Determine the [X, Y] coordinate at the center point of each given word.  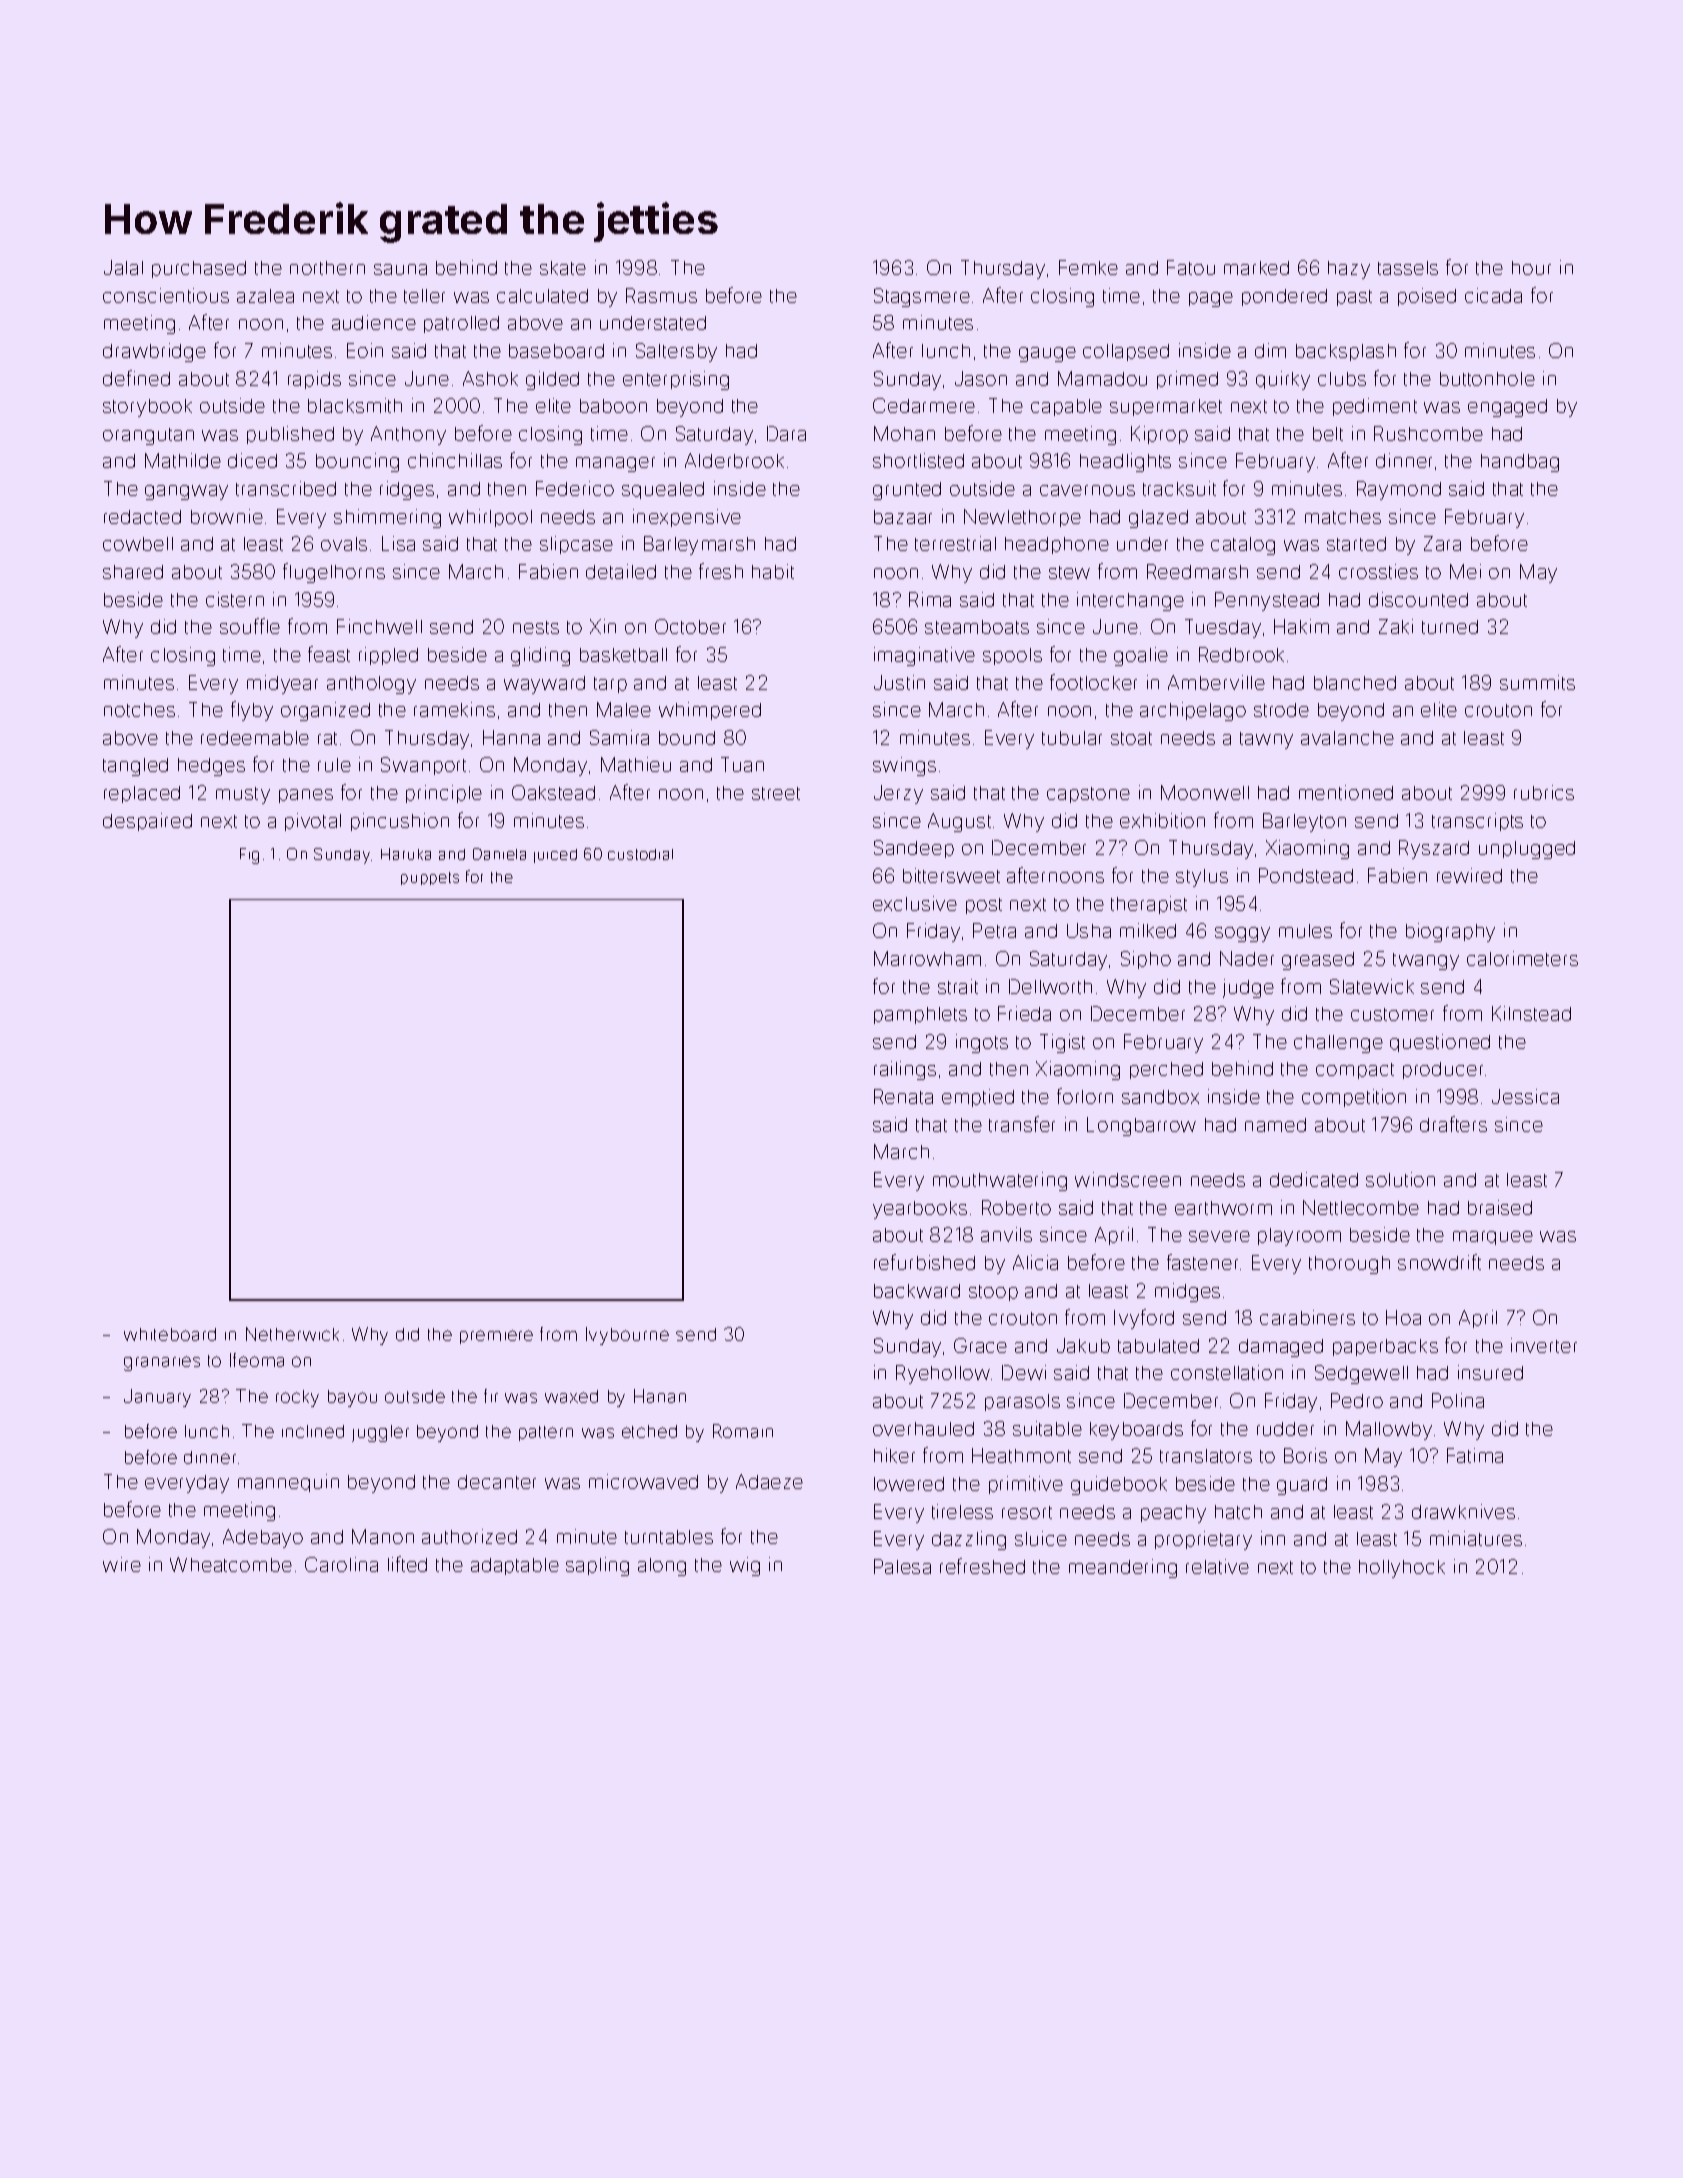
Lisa [398, 543]
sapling [597, 1566]
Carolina [341, 1564]
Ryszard [1434, 849]
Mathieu [636, 764]
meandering [1123, 1568]
